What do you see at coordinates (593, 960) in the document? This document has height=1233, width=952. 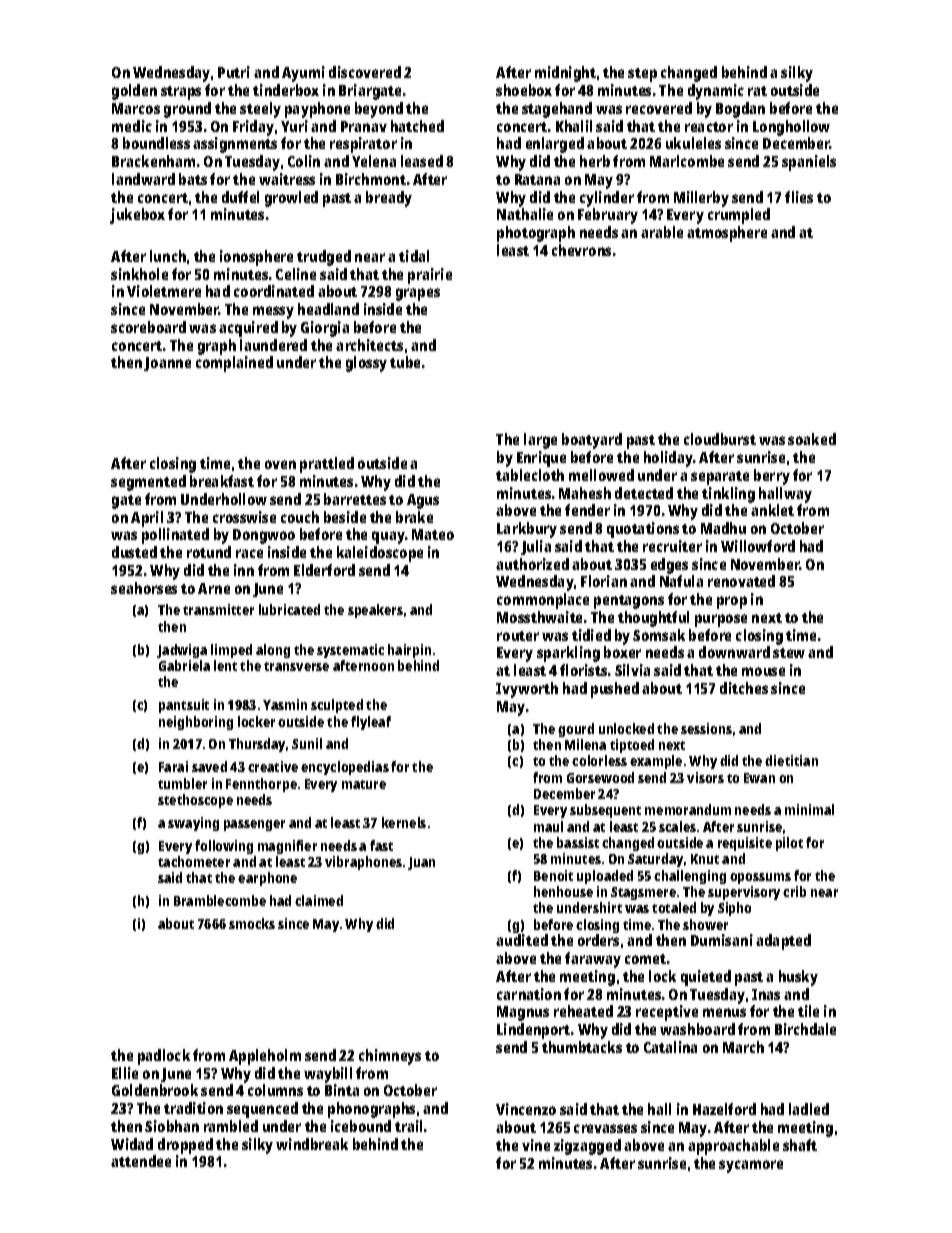 I see `faraway` at bounding box center [593, 960].
